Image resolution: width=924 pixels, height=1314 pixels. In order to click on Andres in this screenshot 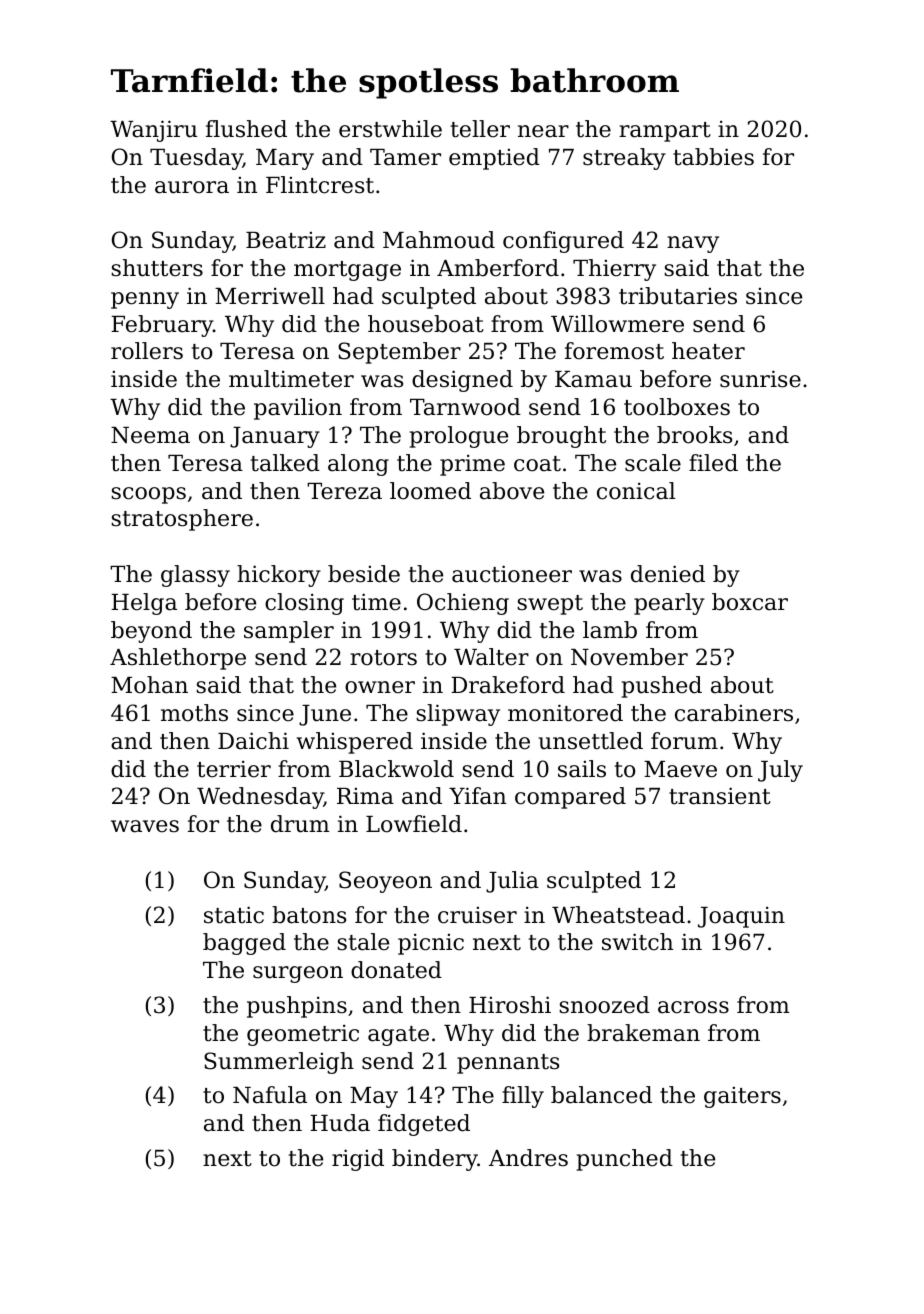, I will do `click(528, 1158)`.
